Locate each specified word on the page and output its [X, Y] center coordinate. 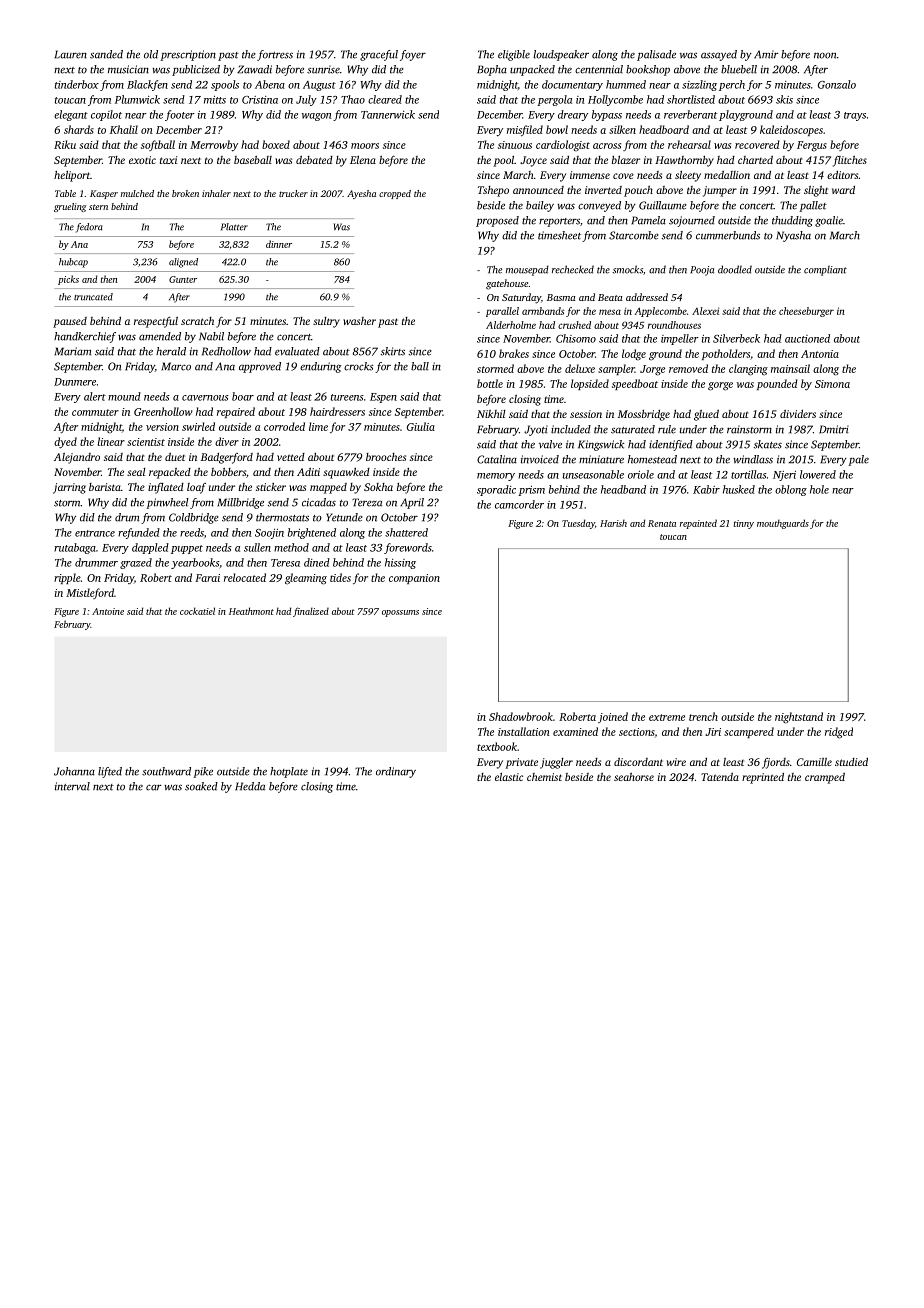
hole [819, 489]
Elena [363, 160]
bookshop [648, 70]
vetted [291, 457]
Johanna [74, 771]
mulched [137, 193]
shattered [406, 532]
